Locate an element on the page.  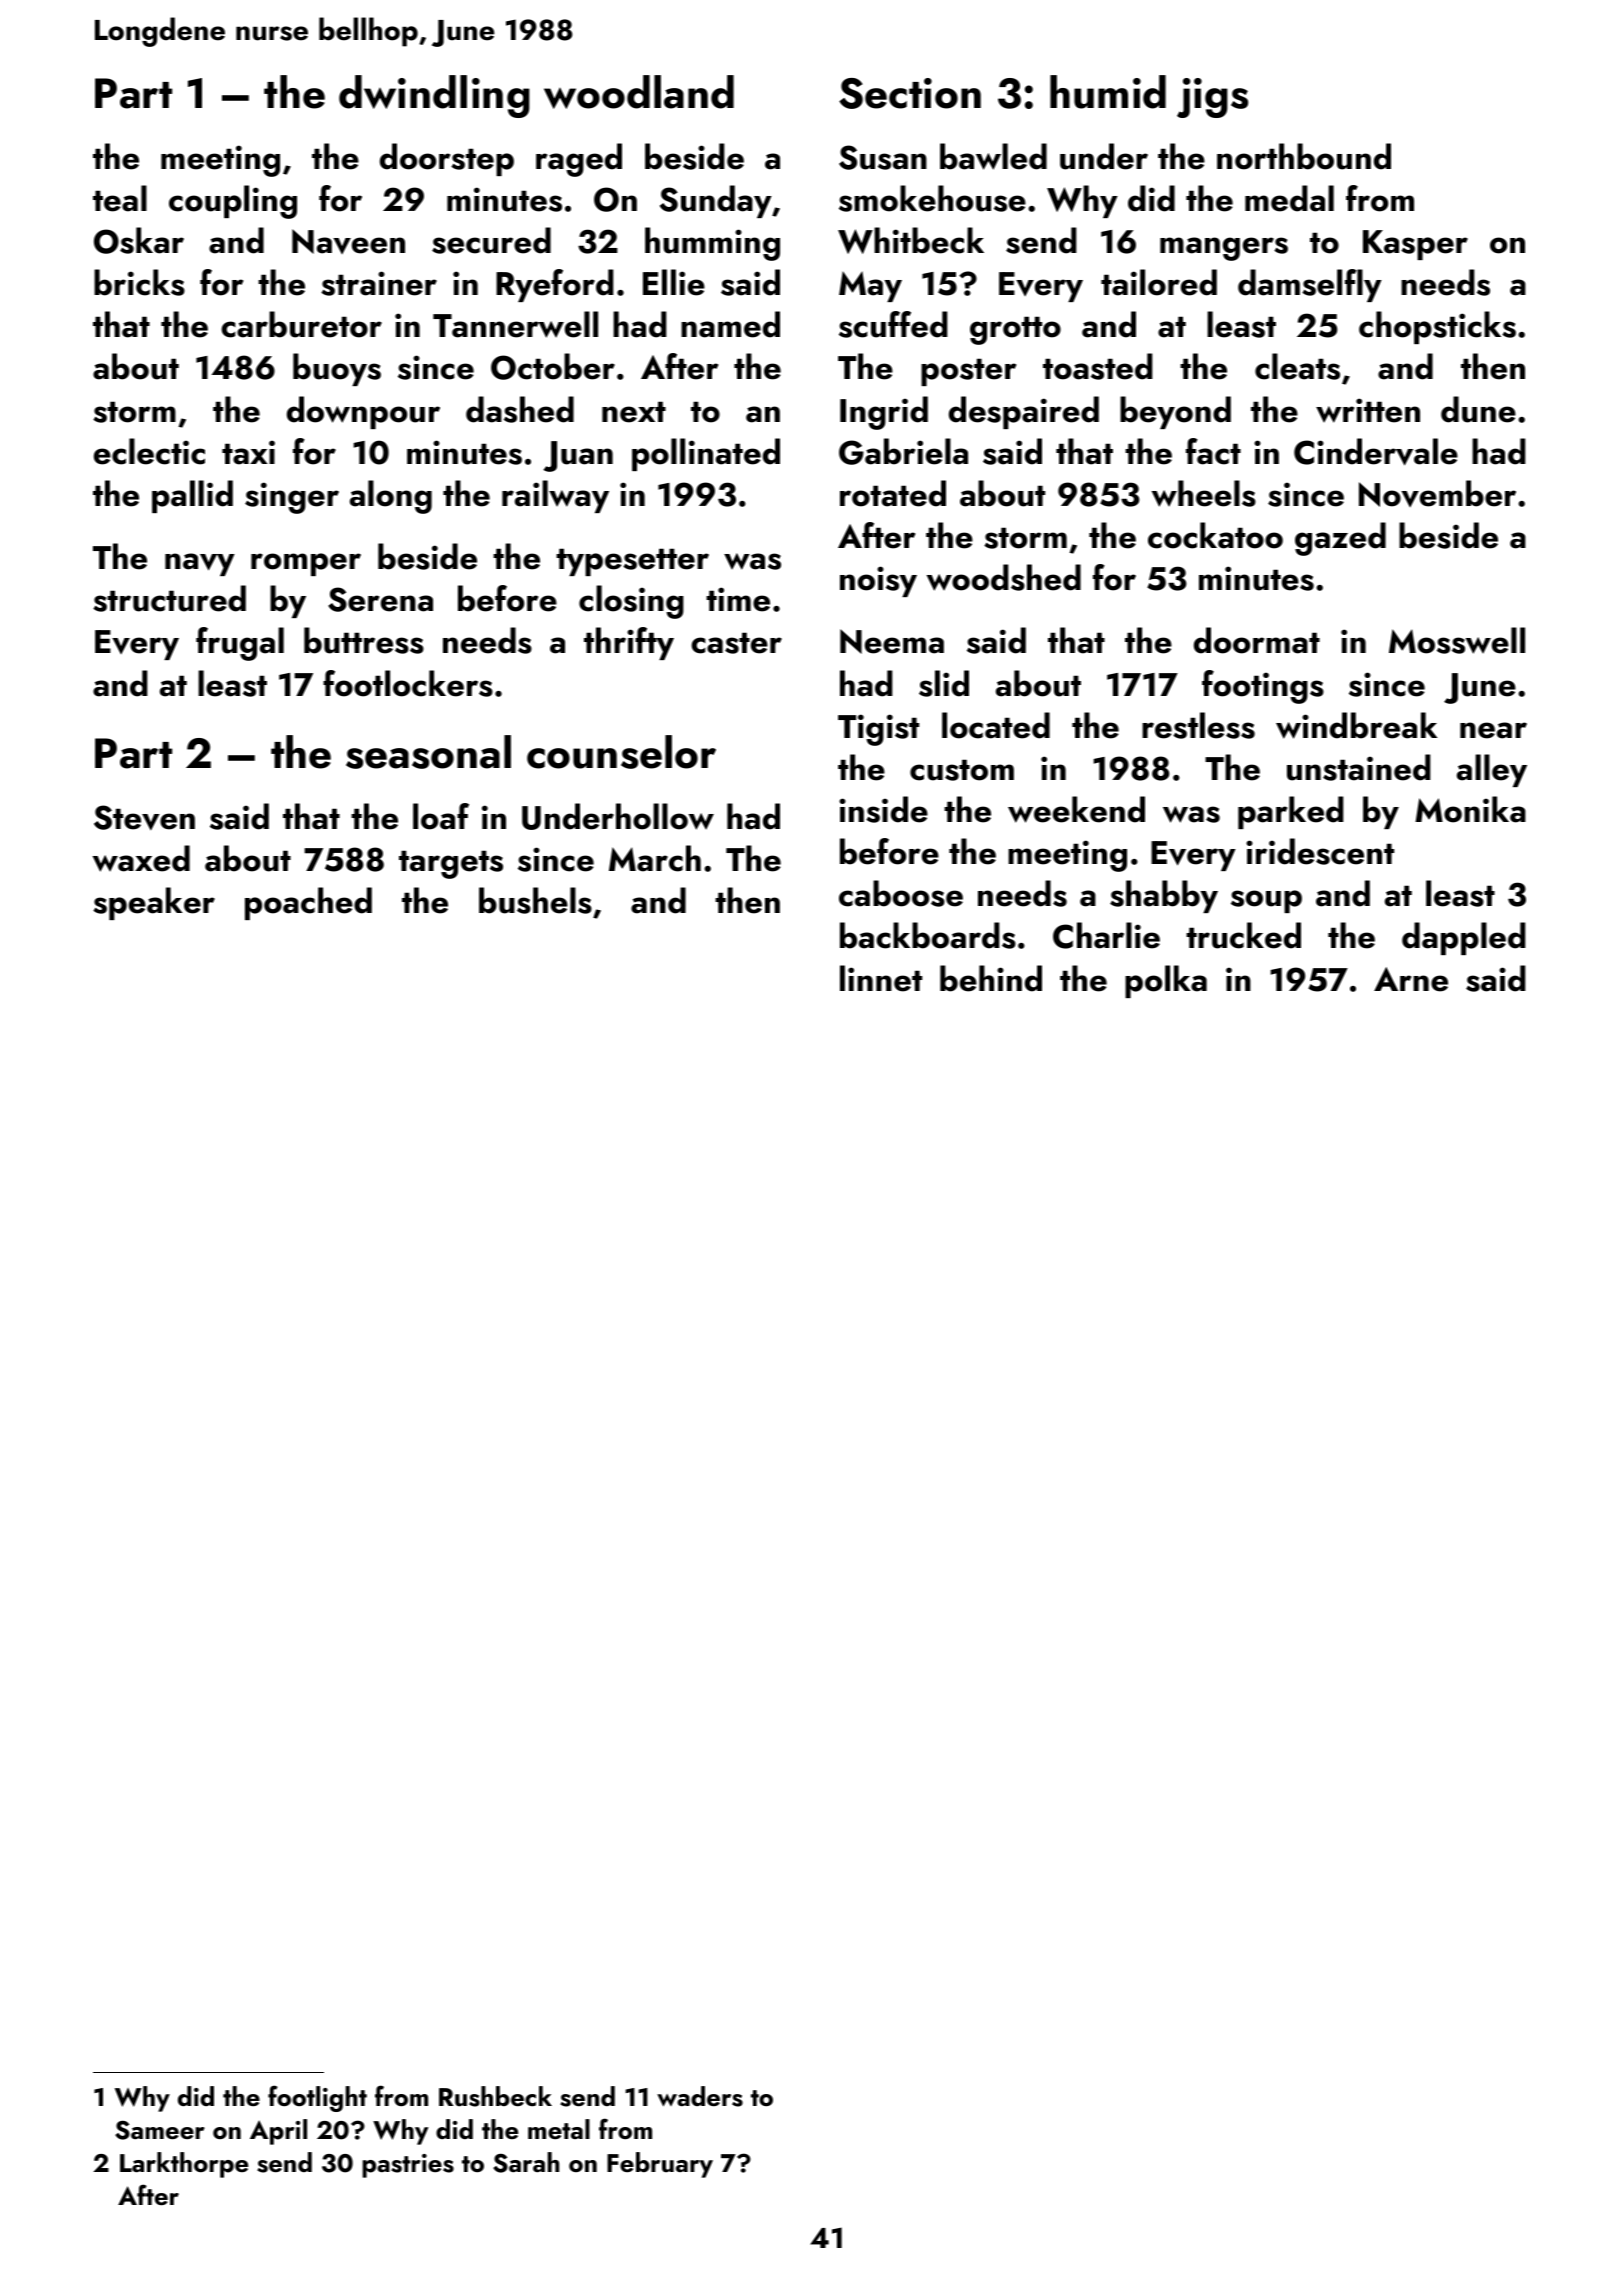
polka is located at coordinates (1166, 981).
